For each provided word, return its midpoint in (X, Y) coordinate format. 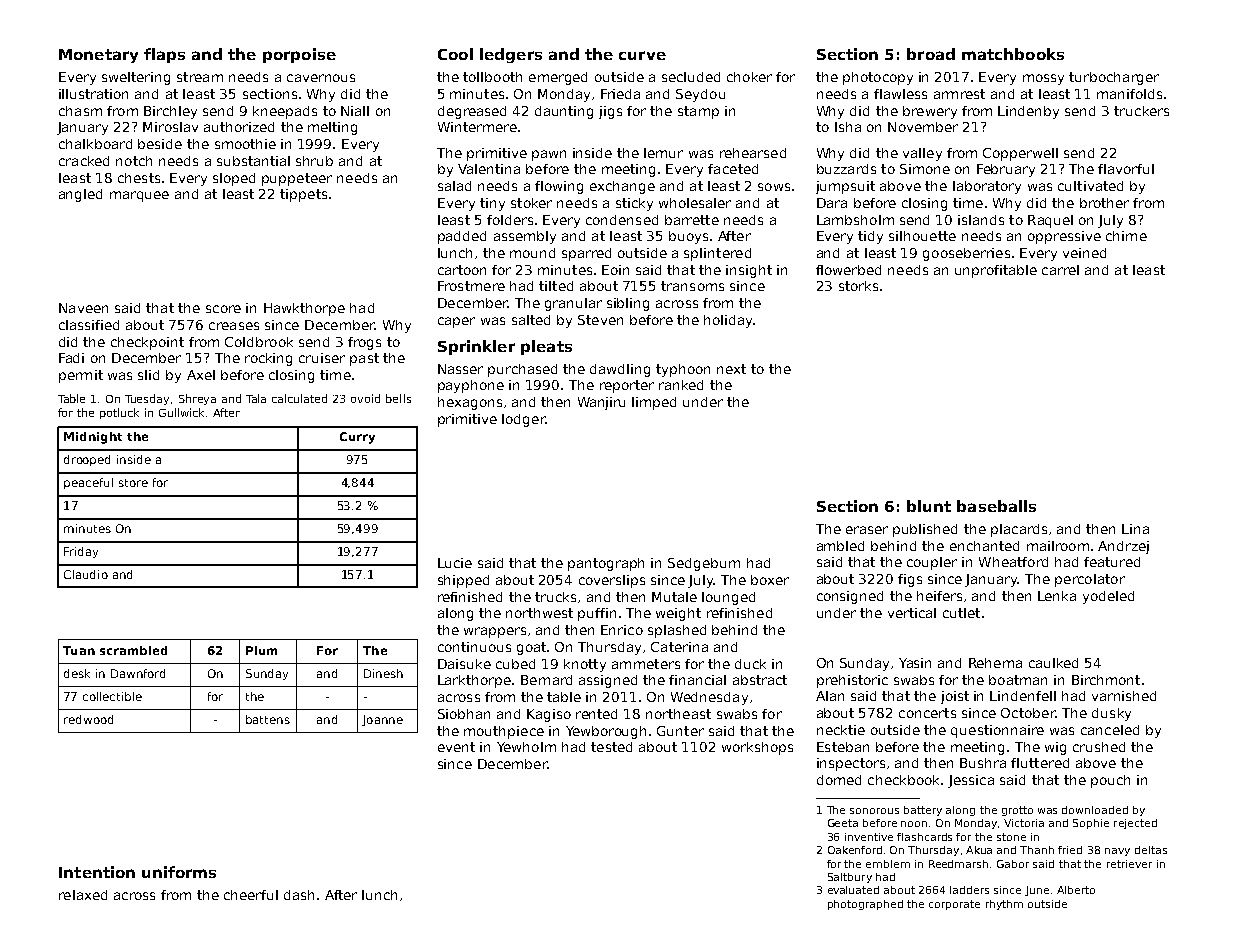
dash (299, 895)
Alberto (1076, 890)
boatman (1018, 680)
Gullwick (181, 412)
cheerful (251, 895)
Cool (455, 54)
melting (332, 128)
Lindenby (1028, 112)
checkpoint (147, 343)
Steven (600, 320)
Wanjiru (601, 403)
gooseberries (966, 254)
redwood (88, 719)
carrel (1060, 270)
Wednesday (709, 698)
